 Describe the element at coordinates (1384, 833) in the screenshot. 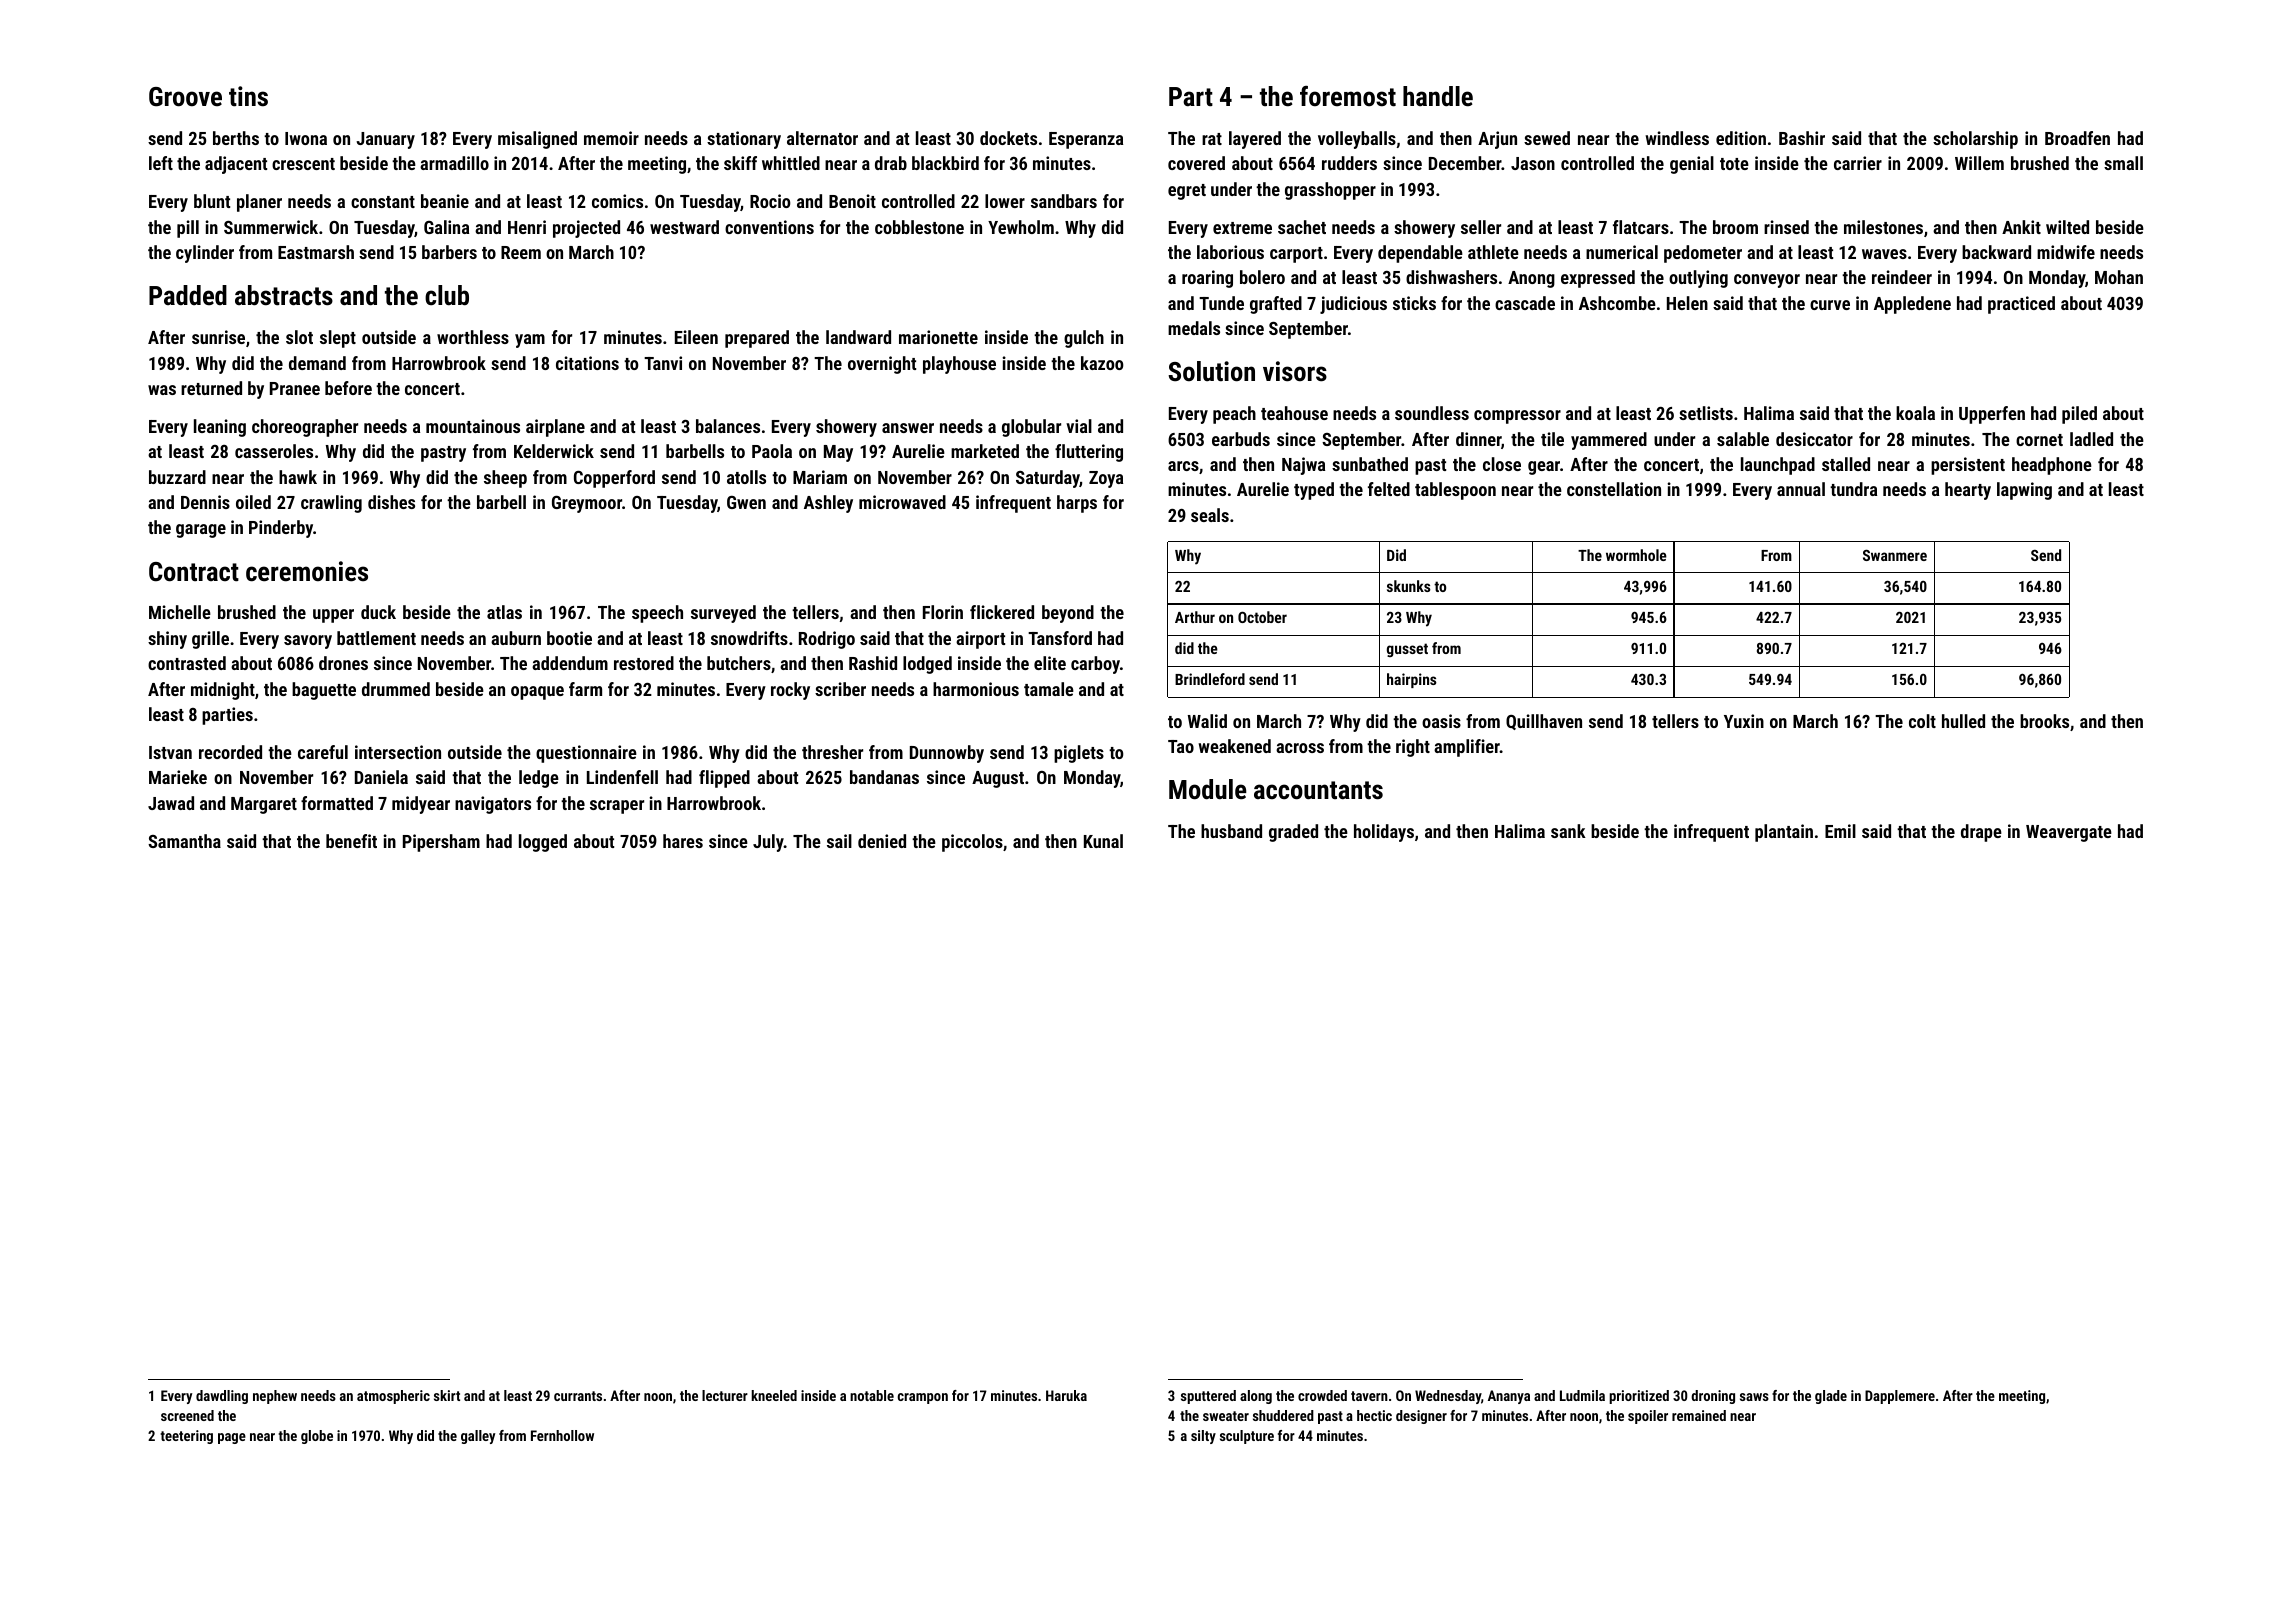

I see `holidays` at that location.
